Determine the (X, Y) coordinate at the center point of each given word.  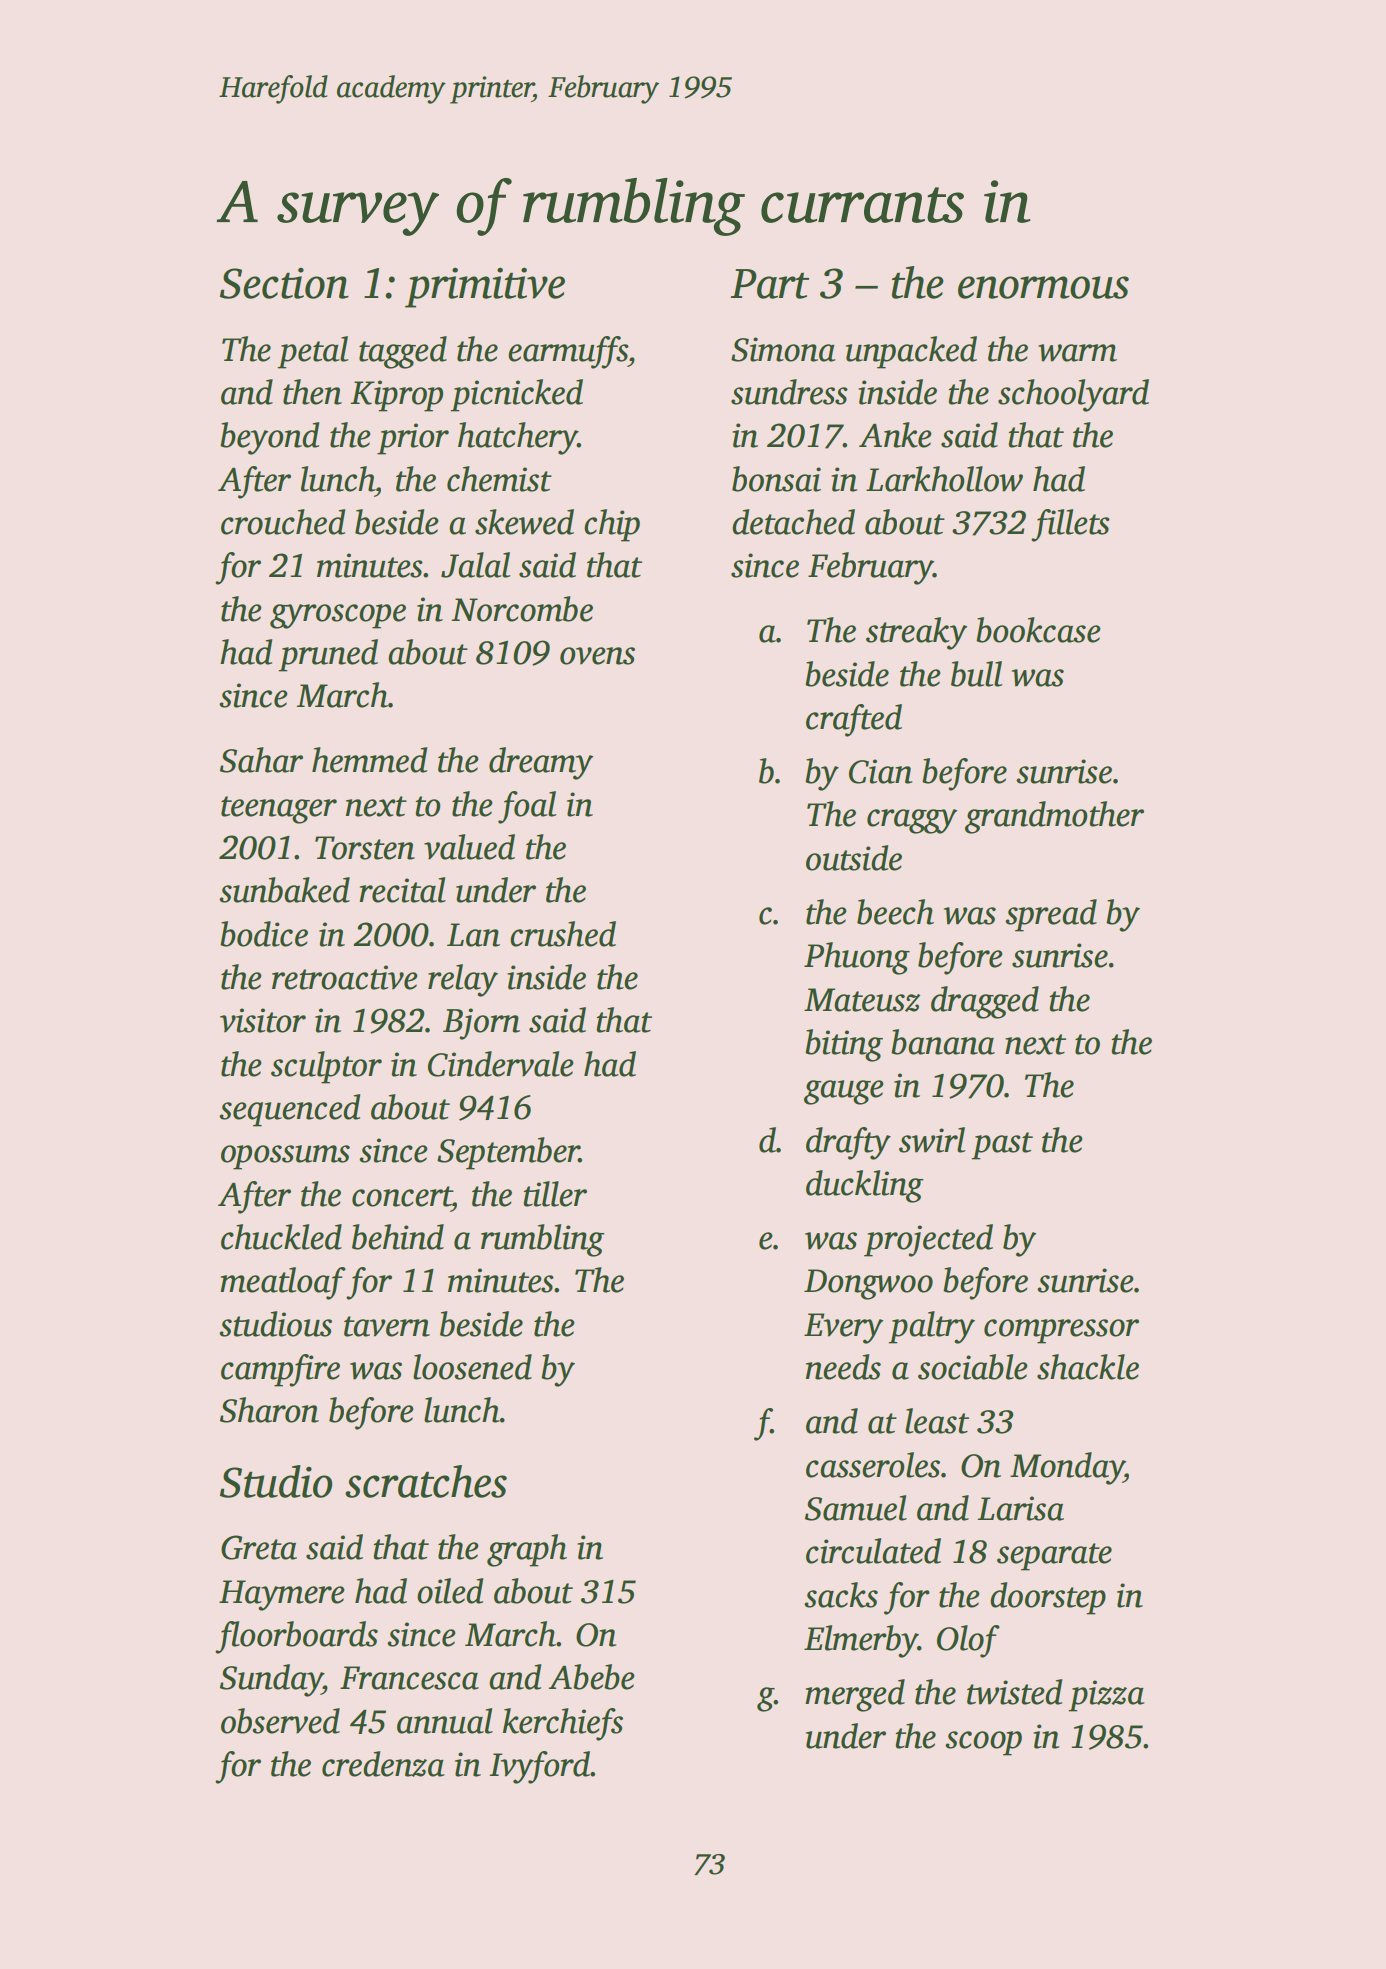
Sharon (269, 1410)
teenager (279, 810)
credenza (383, 1764)
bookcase (1038, 630)
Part (770, 284)
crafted (854, 720)
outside (854, 858)
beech (895, 912)
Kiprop (396, 396)
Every (843, 1328)
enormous (1043, 287)
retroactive (345, 977)
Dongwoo (868, 1284)
